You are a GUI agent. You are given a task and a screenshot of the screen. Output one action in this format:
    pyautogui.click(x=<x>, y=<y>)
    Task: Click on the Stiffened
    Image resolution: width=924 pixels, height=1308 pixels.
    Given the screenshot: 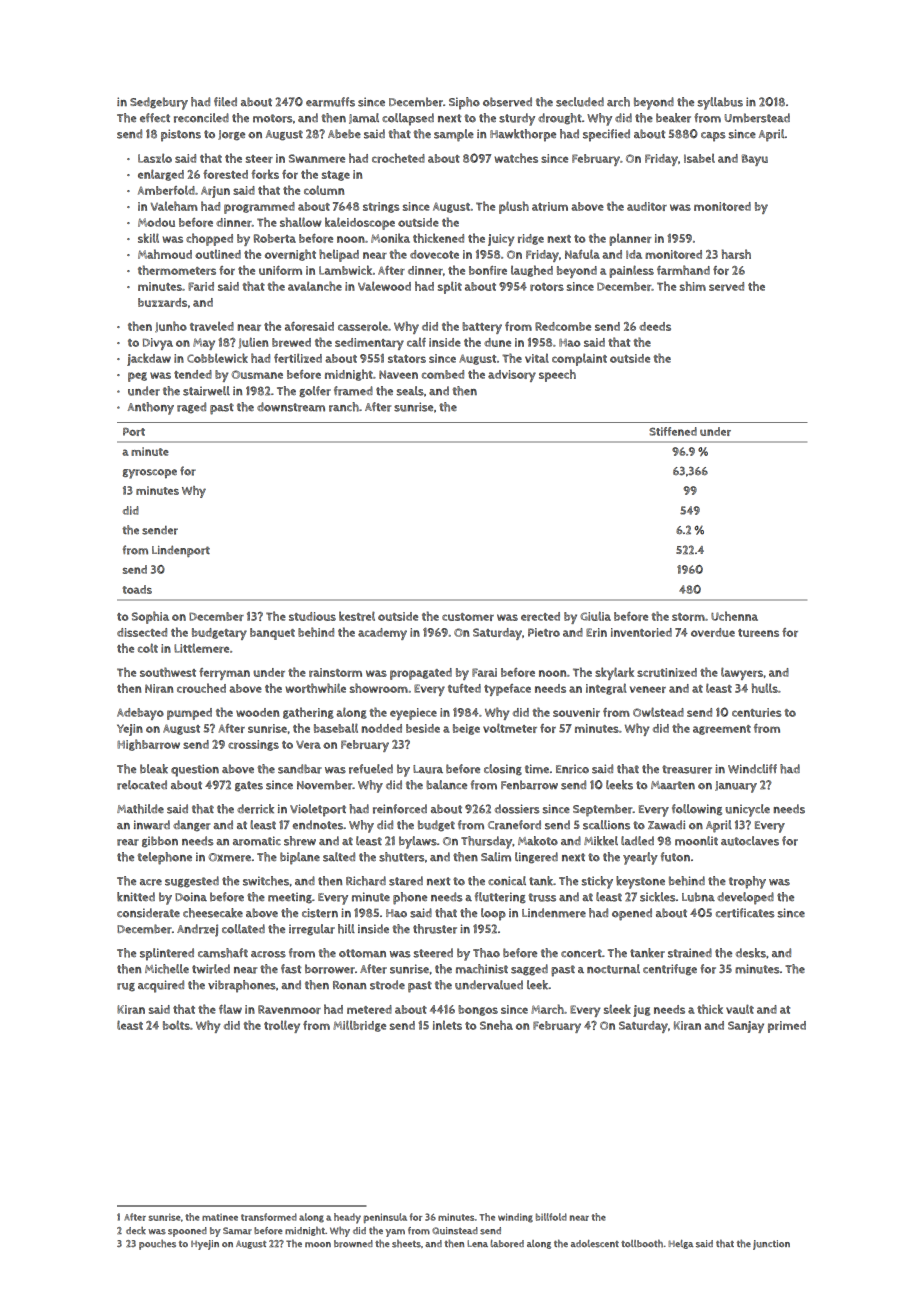 What is the action you would take?
    pyautogui.click(x=673, y=431)
